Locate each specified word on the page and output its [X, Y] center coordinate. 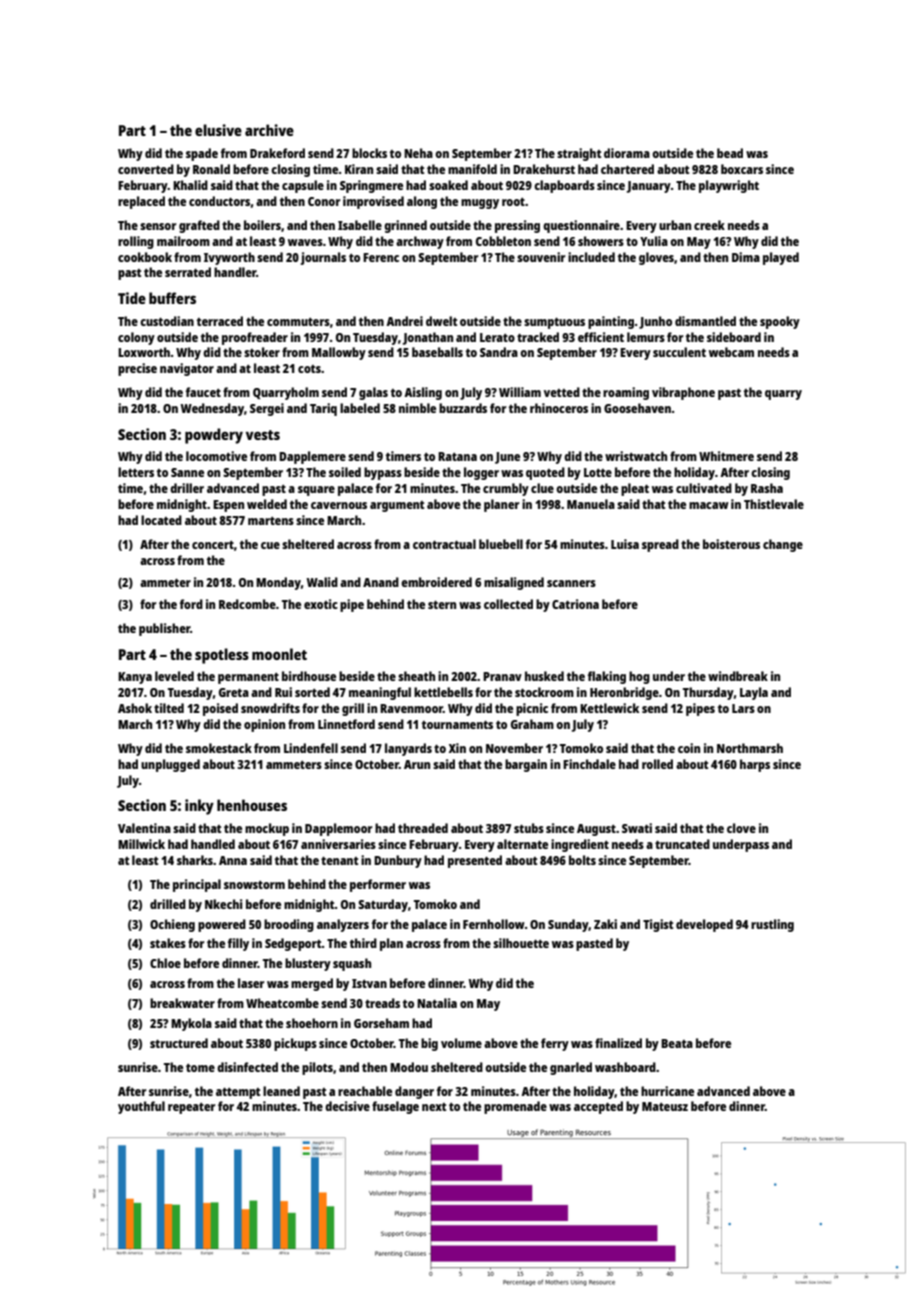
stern [442, 604]
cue [270, 545]
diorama [627, 153]
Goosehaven [637, 408]
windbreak [738, 676]
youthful [141, 1107]
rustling [772, 925]
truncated [682, 844]
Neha [418, 153]
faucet [203, 392]
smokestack [219, 748]
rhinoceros [559, 408]
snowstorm [254, 885]
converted [146, 169]
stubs [529, 828]
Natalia [437, 1003]
